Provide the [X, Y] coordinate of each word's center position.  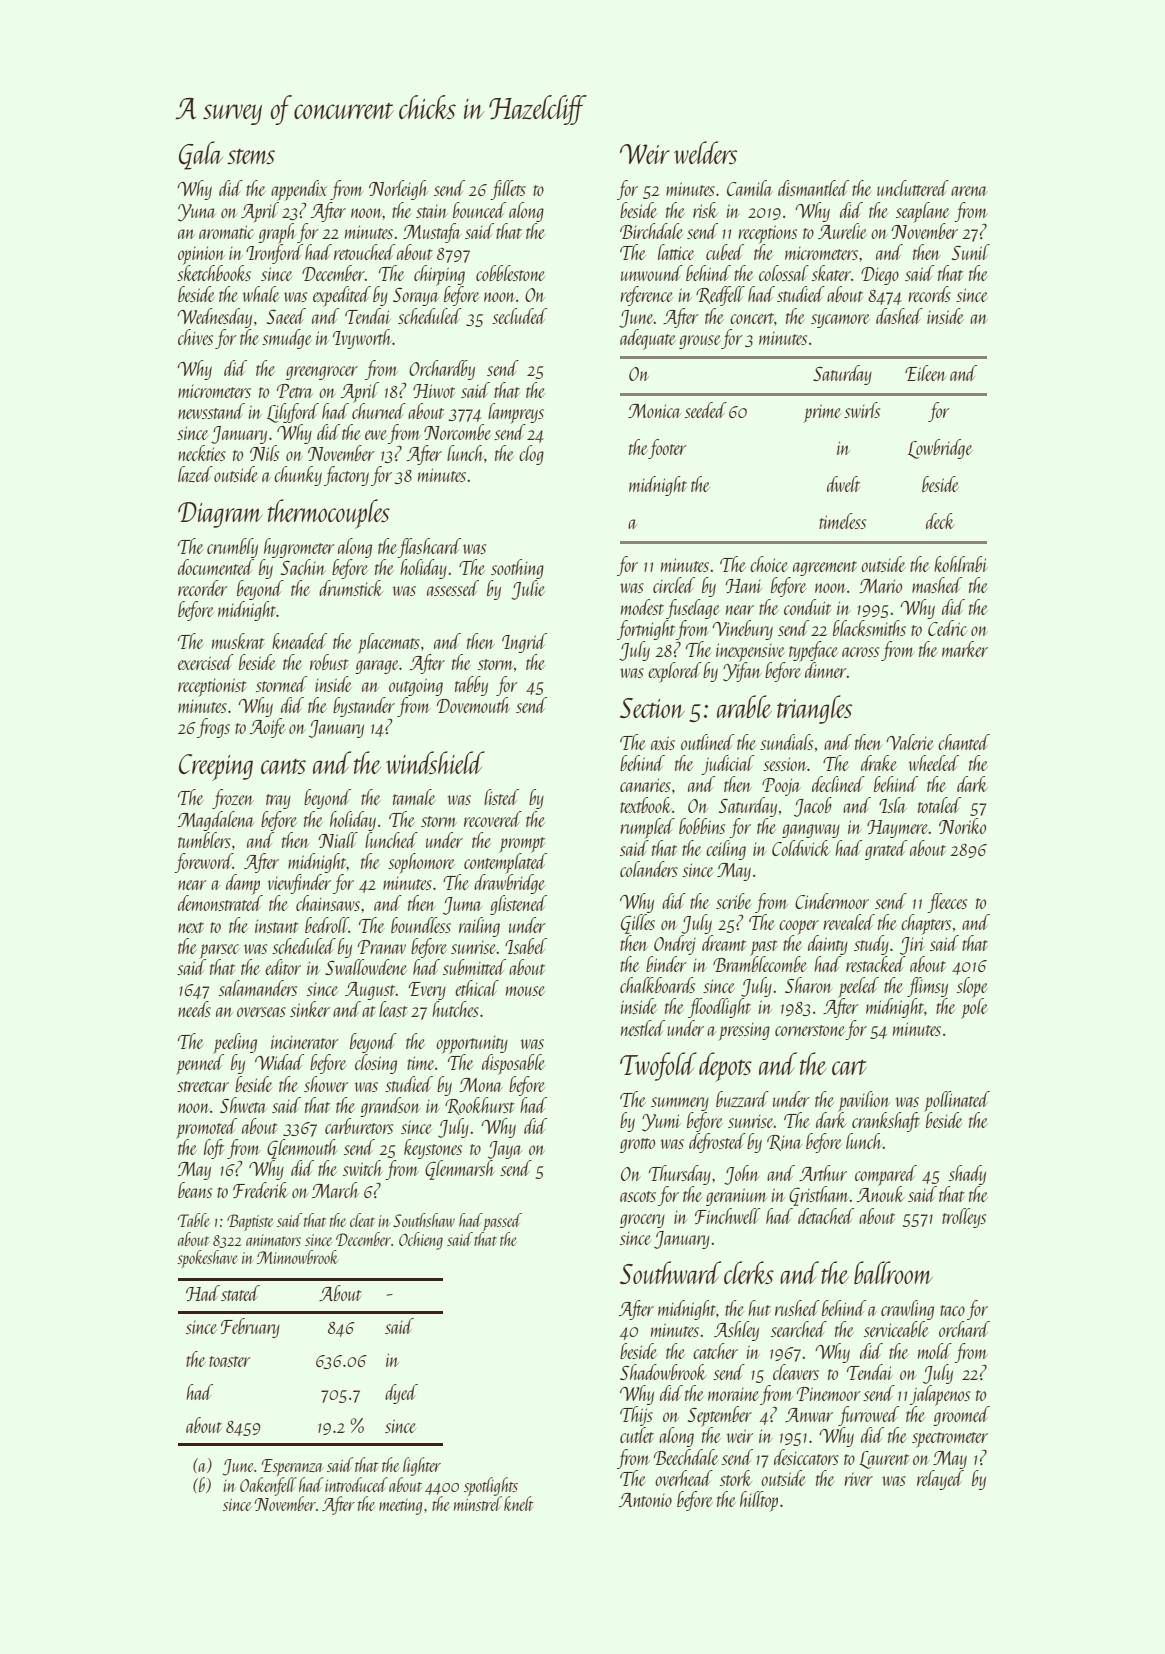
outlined [707, 742]
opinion [201, 255]
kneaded [299, 641]
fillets [508, 190]
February [250, 1328]
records [929, 294]
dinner [826, 670]
